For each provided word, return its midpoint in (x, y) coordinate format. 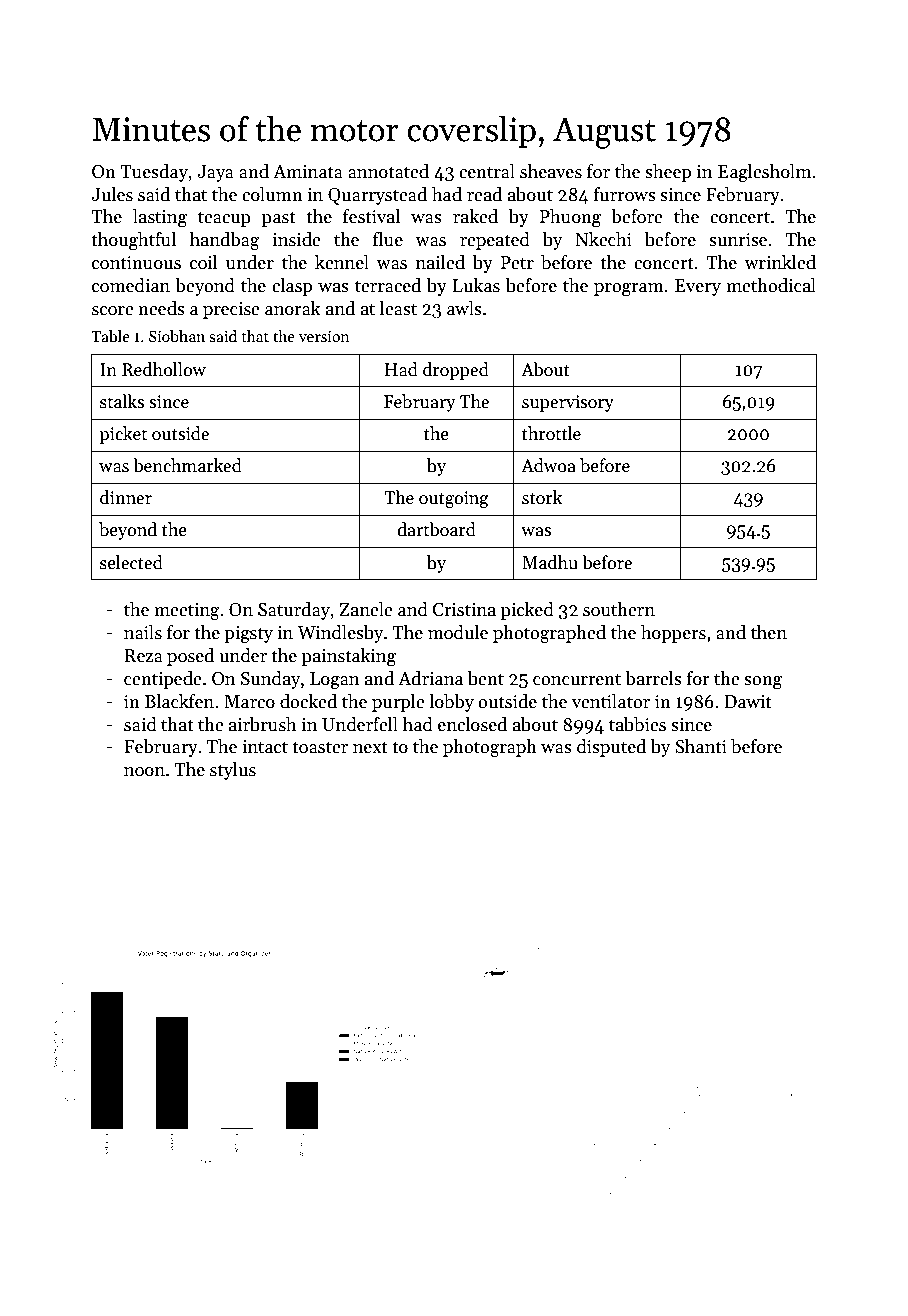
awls (464, 308)
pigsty (248, 635)
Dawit (748, 702)
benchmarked (187, 465)
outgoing (454, 499)
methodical (771, 285)
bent (486, 678)
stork (542, 497)
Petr (517, 263)
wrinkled (780, 262)
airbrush (262, 724)
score (113, 311)
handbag (225, 241)
